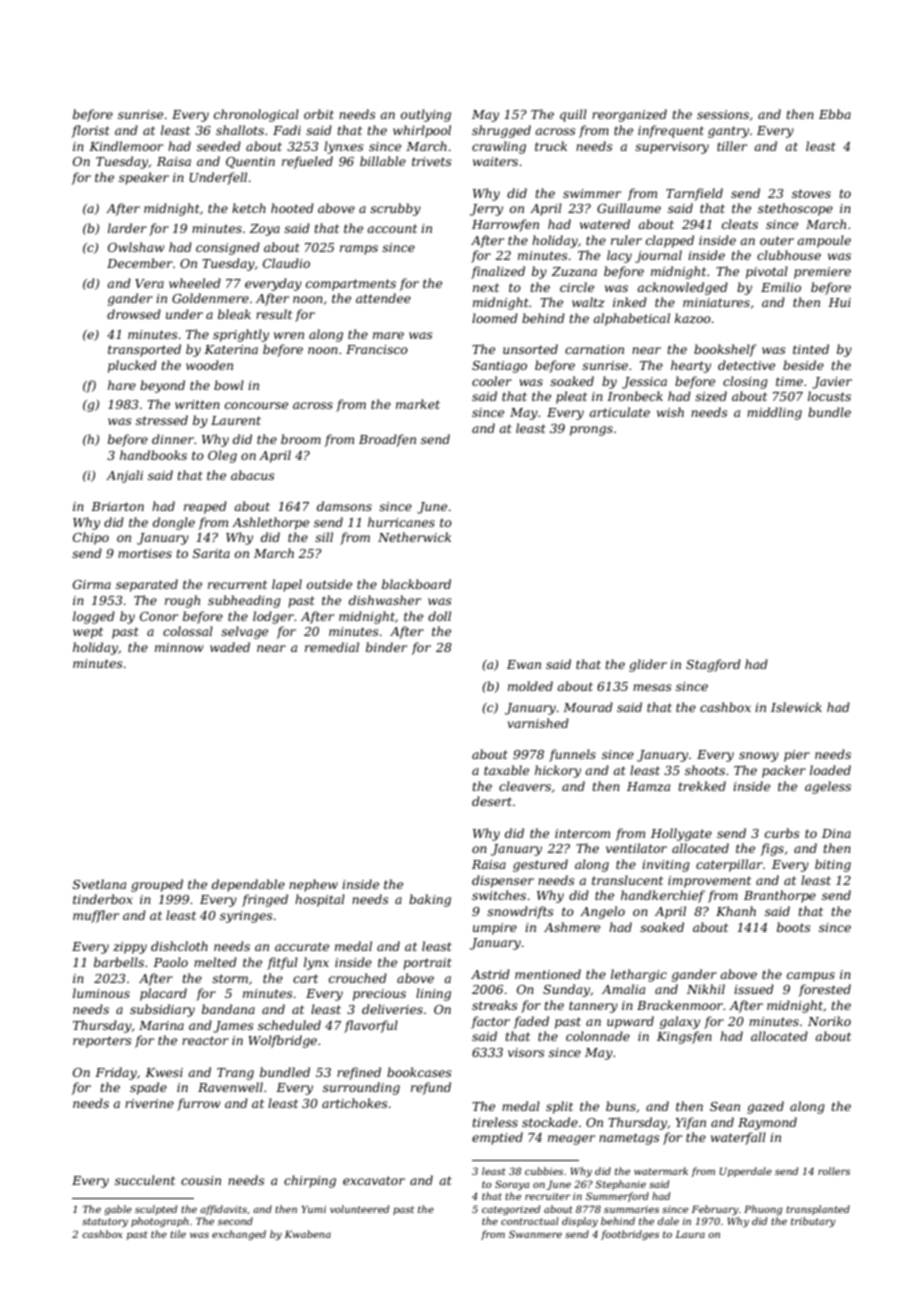  Describe the element at coordinates (205, 507) in the page. I see `reaped` at that location.
